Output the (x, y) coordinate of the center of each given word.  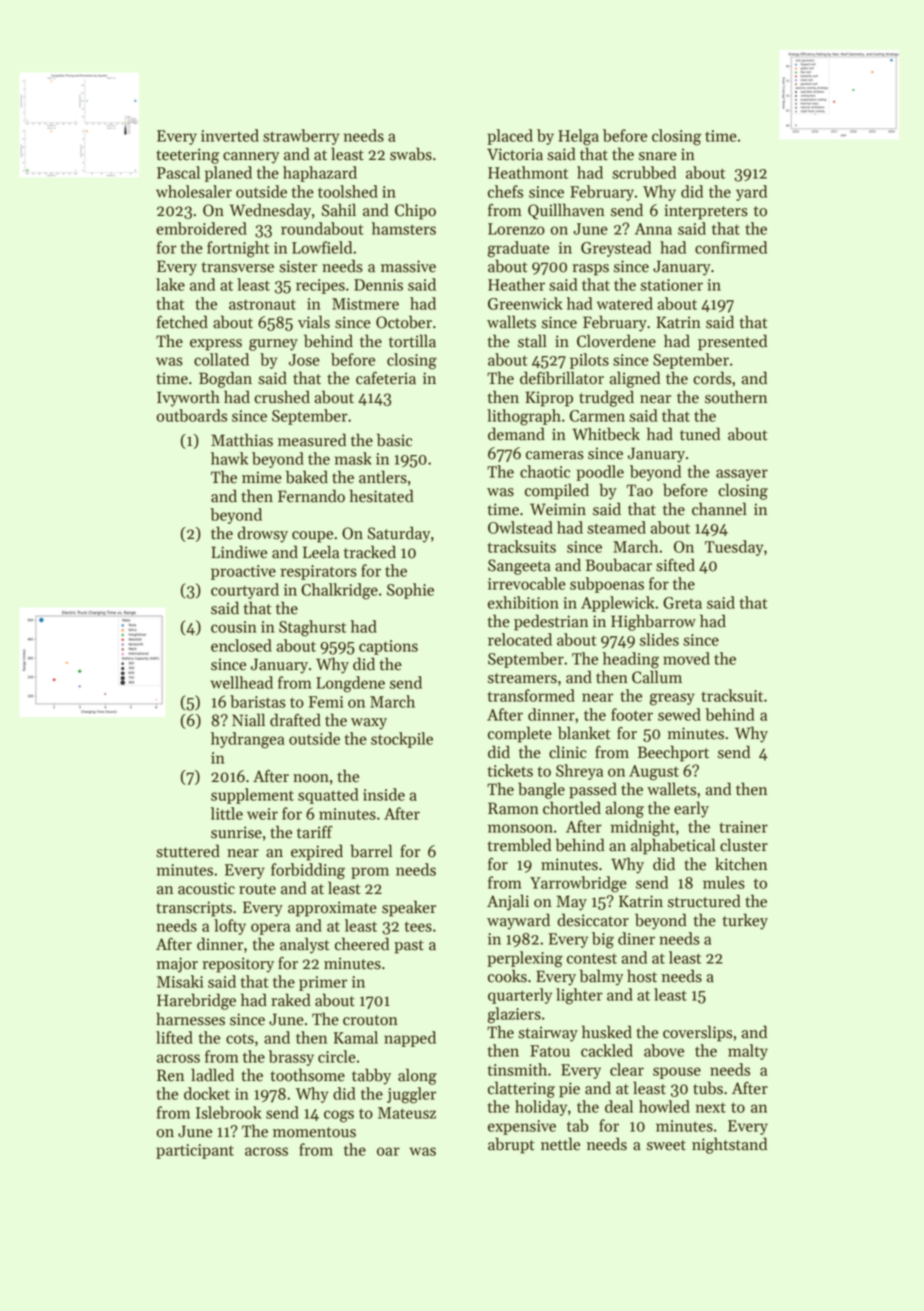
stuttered (188, 851)
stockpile (402, 740)
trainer (743, 827)
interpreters (706, 212)
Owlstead (520, 527)
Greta (682, 603)
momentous (314, 1132)
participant (195, 1151)
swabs (411, 154)
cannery (251, 158)
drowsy (263, 534)
